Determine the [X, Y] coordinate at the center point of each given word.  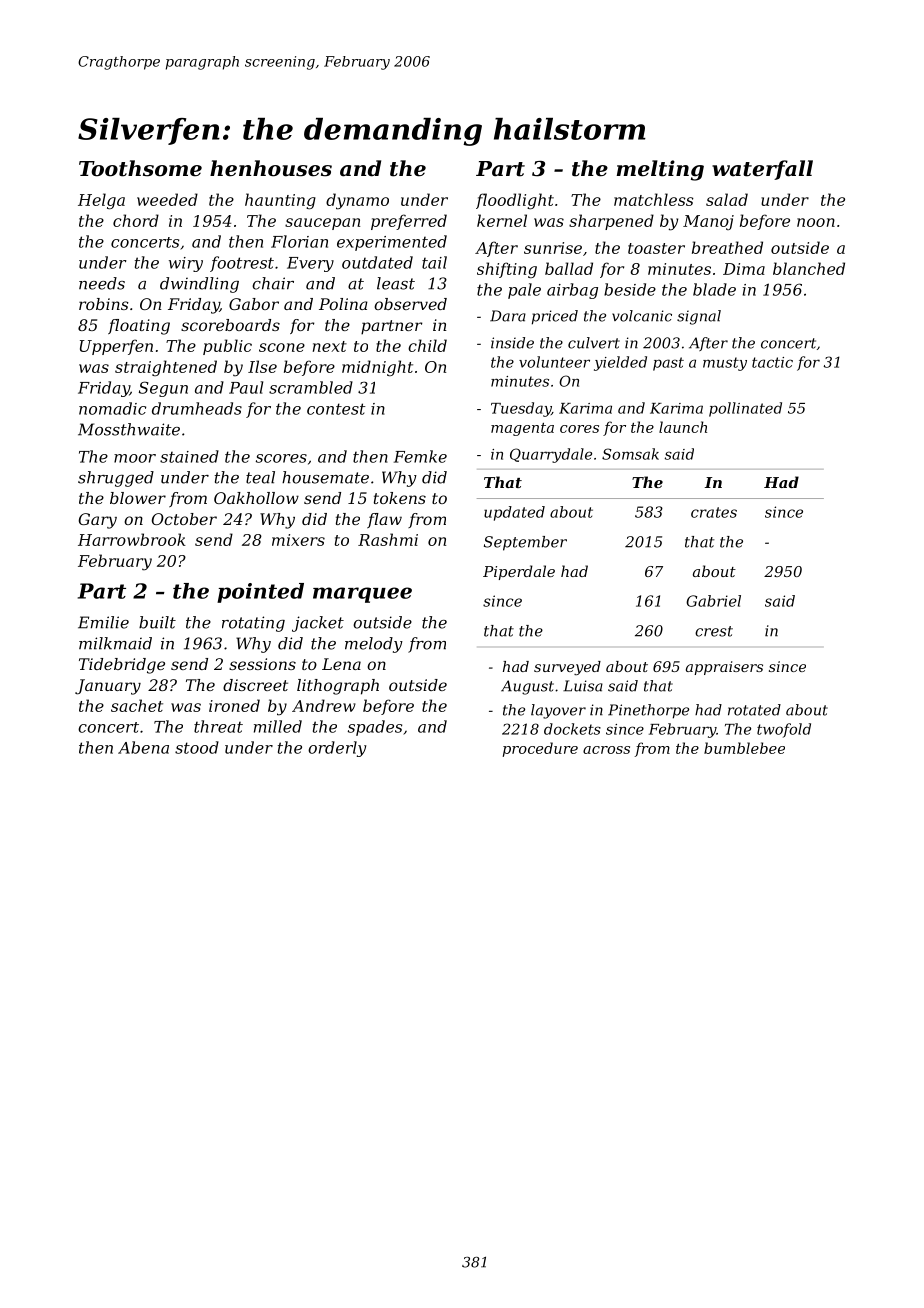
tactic [772, 362]
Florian [299, 241]
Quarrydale [551, 455]
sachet [137, 705]
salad [727, 199]
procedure [540, 749]
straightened [166, 368]
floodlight [515, 201]
